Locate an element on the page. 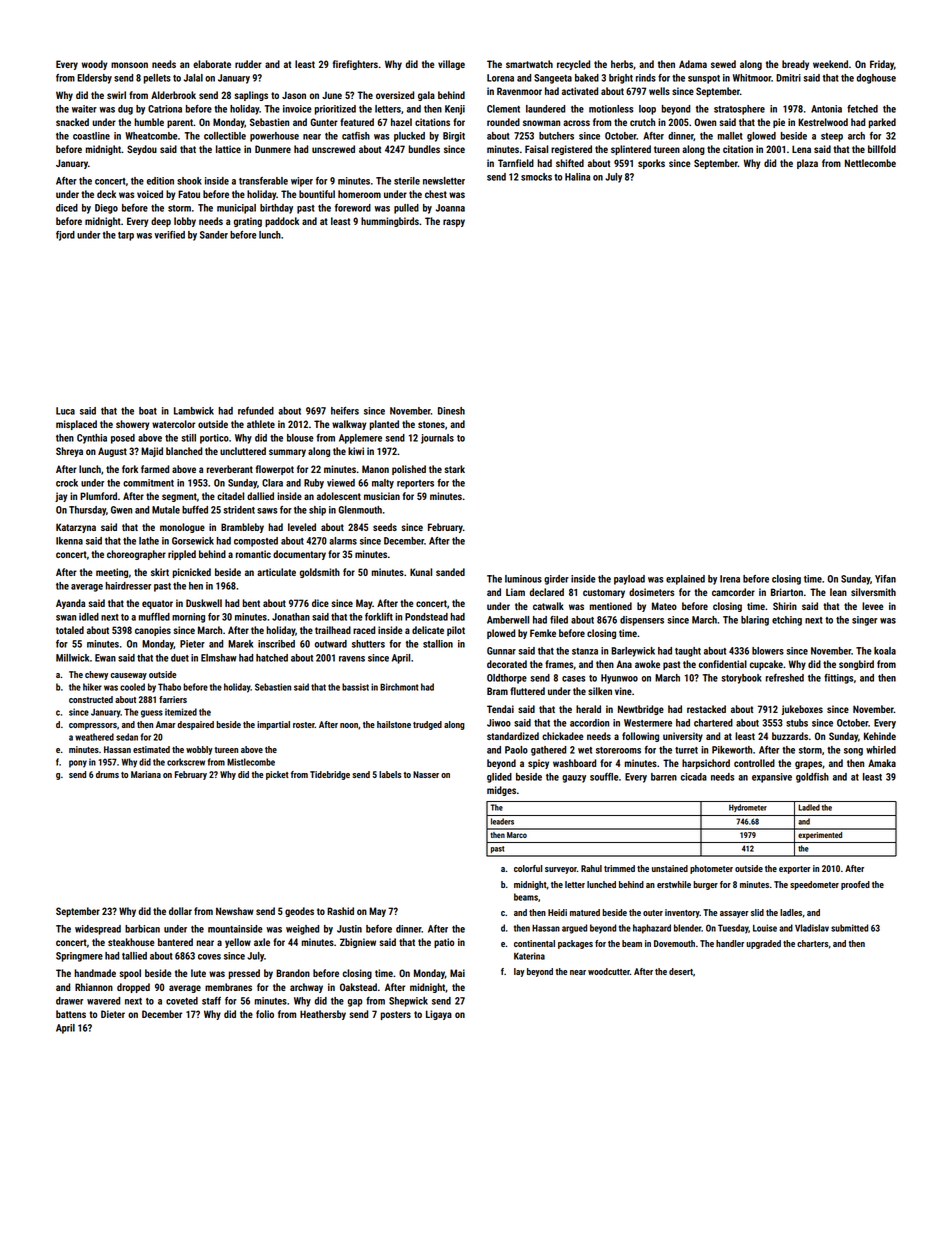  monsoon is located at coordinates (129, 65).
